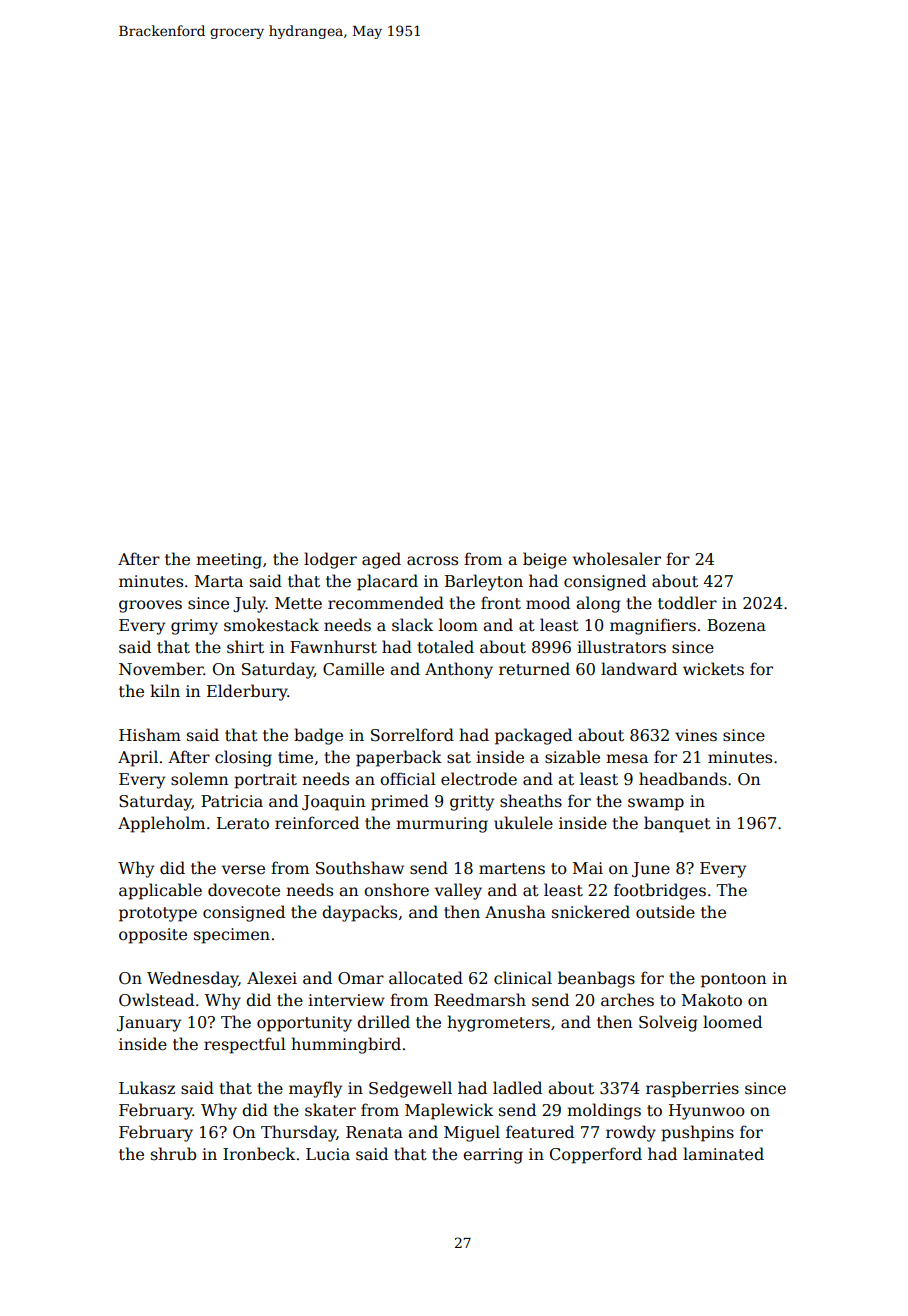  I want to click on footbridges, so click(660, 891).
